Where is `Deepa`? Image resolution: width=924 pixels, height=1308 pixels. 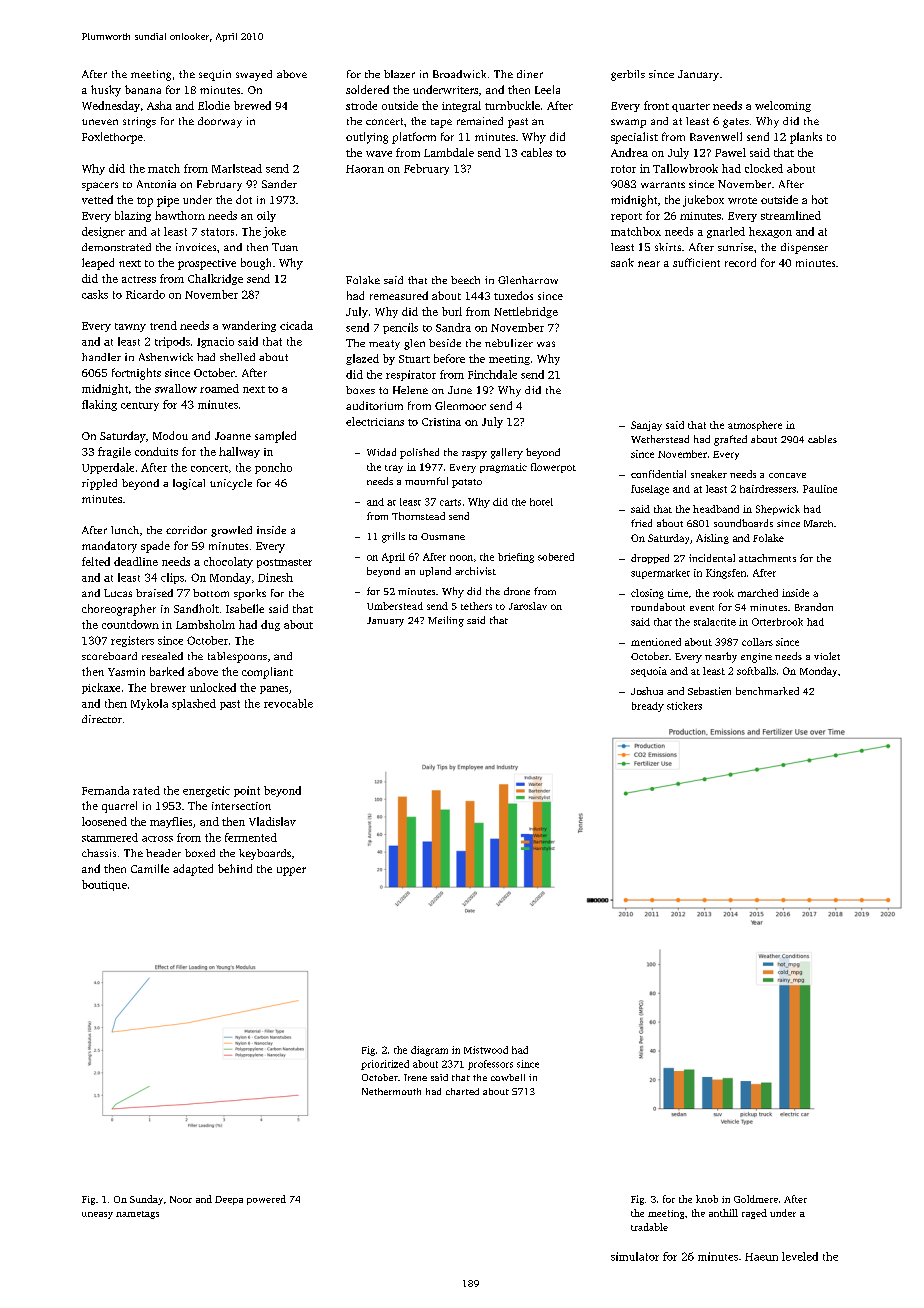 Deepa is located at coordinates (229, 1200).
